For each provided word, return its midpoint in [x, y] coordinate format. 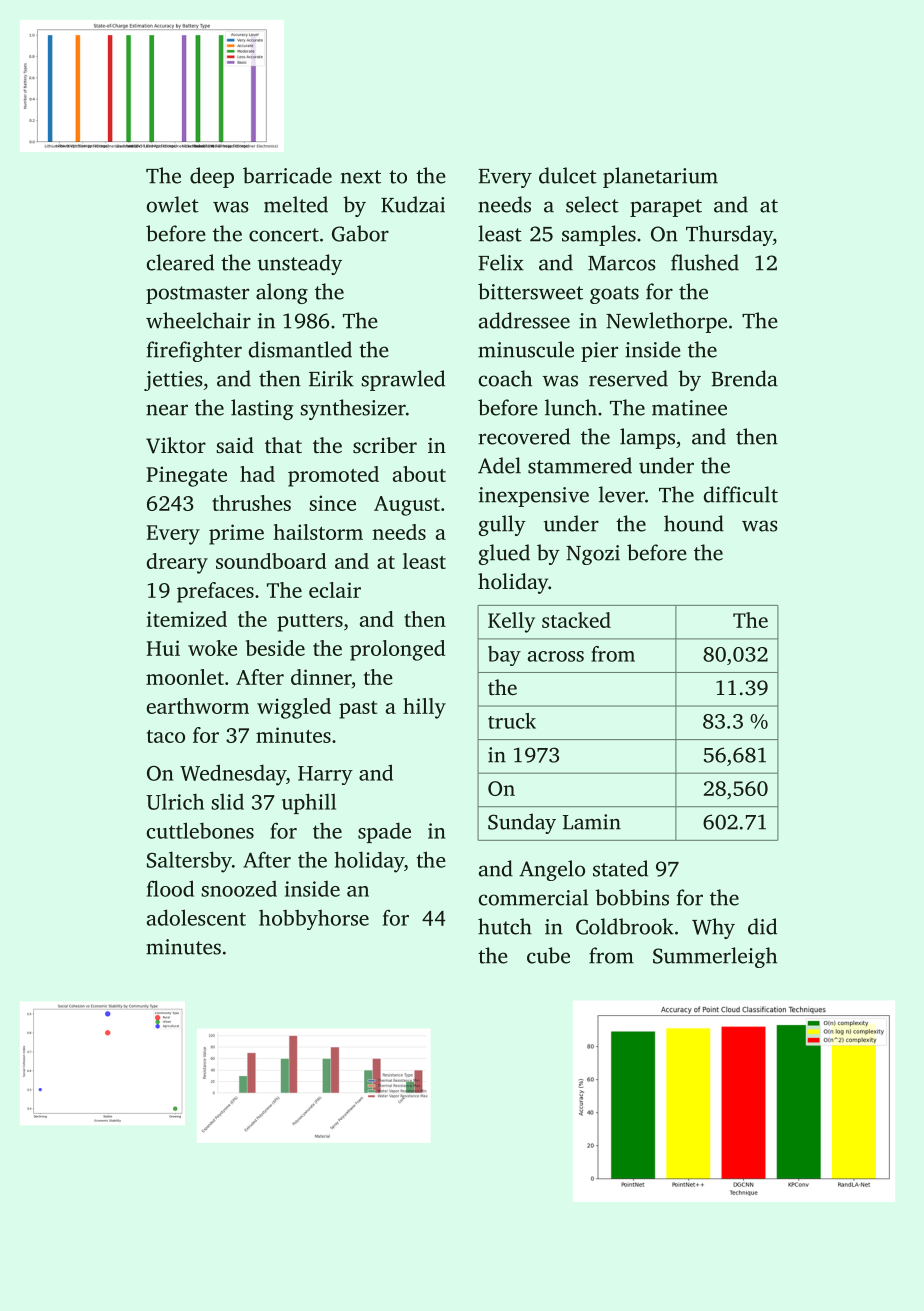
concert [284, 235]
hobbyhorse [314, 920]
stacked [576, 620]
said [235, 445]
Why [713, 928]
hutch [505, 926]
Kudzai [413, 204]
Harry [325, 775]
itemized [187, 619]
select [592, 204]
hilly [424, 708]
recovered [524, 436]
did [762, 926]
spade [384, 832]
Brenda [745, 378]
